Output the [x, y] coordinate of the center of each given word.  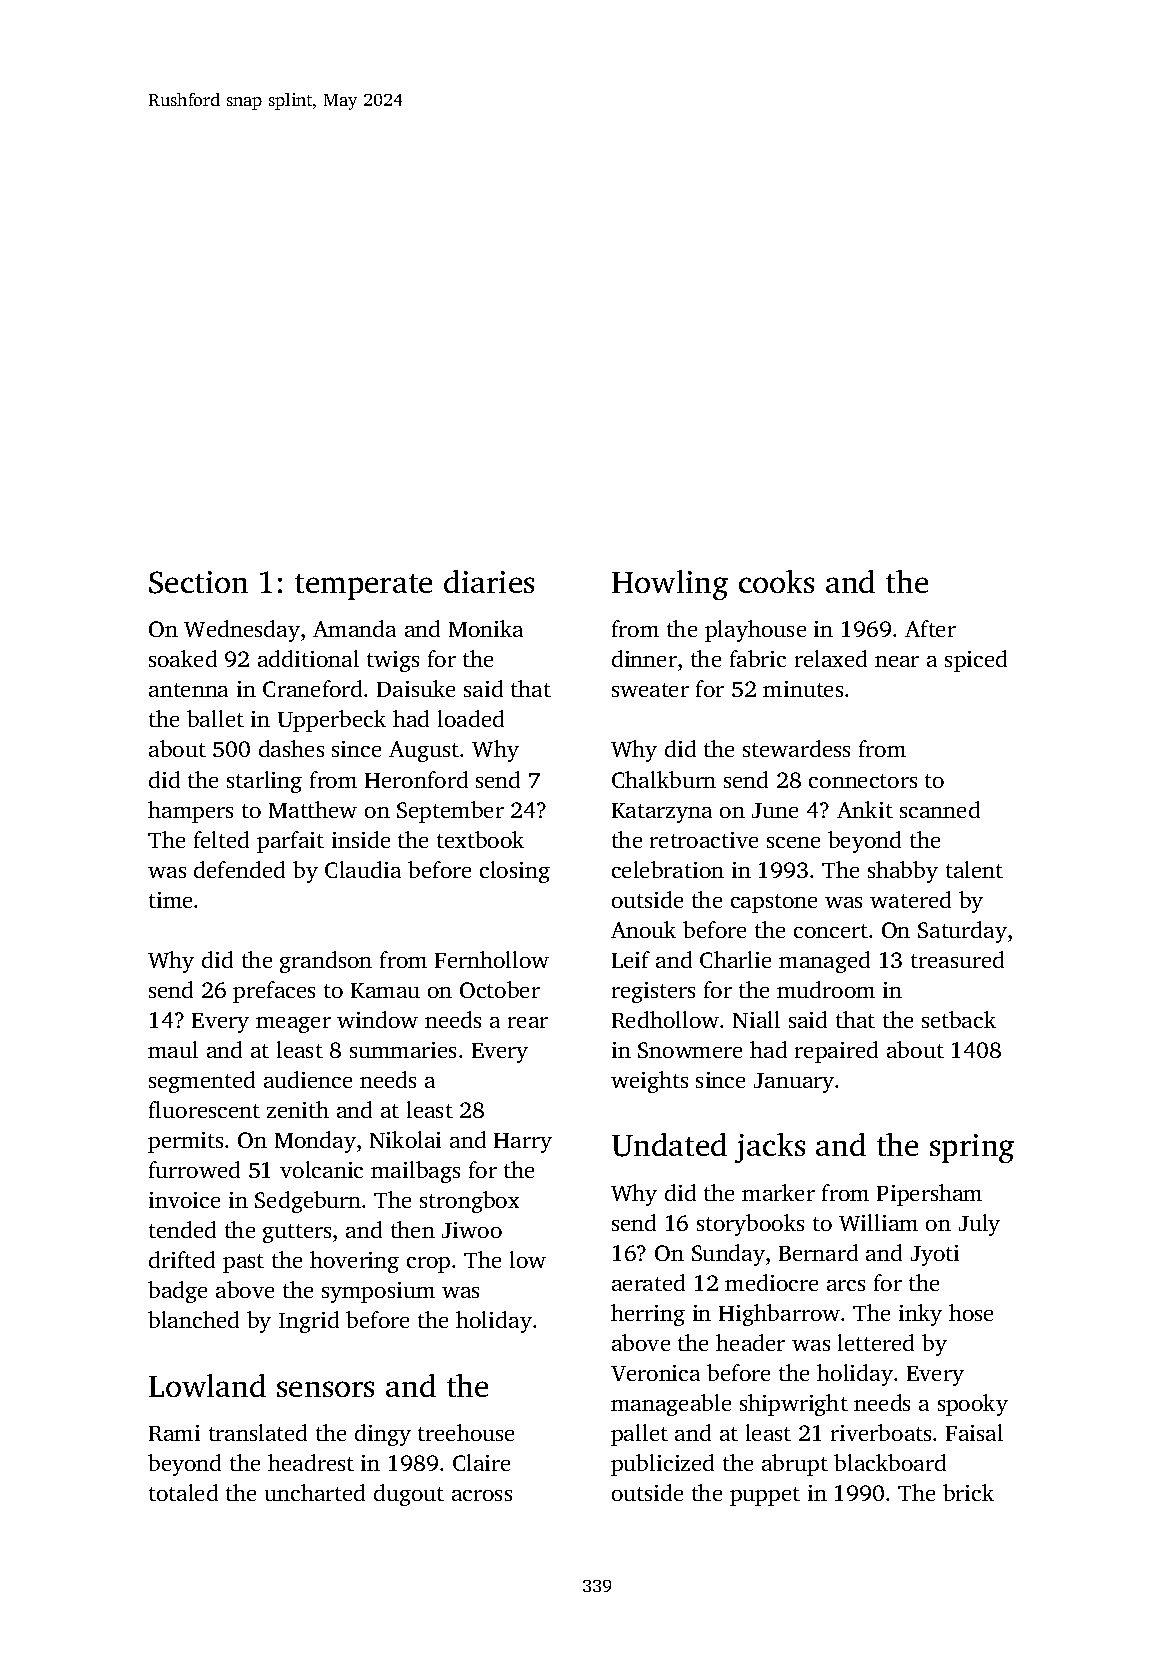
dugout [409, 1495]
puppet [765, 1496]
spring [972, 1148]
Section [198, 582]
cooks [776, 581]
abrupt [795, 1465]
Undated [669, 1145]
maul [173, 1049]
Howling [670, 585]
